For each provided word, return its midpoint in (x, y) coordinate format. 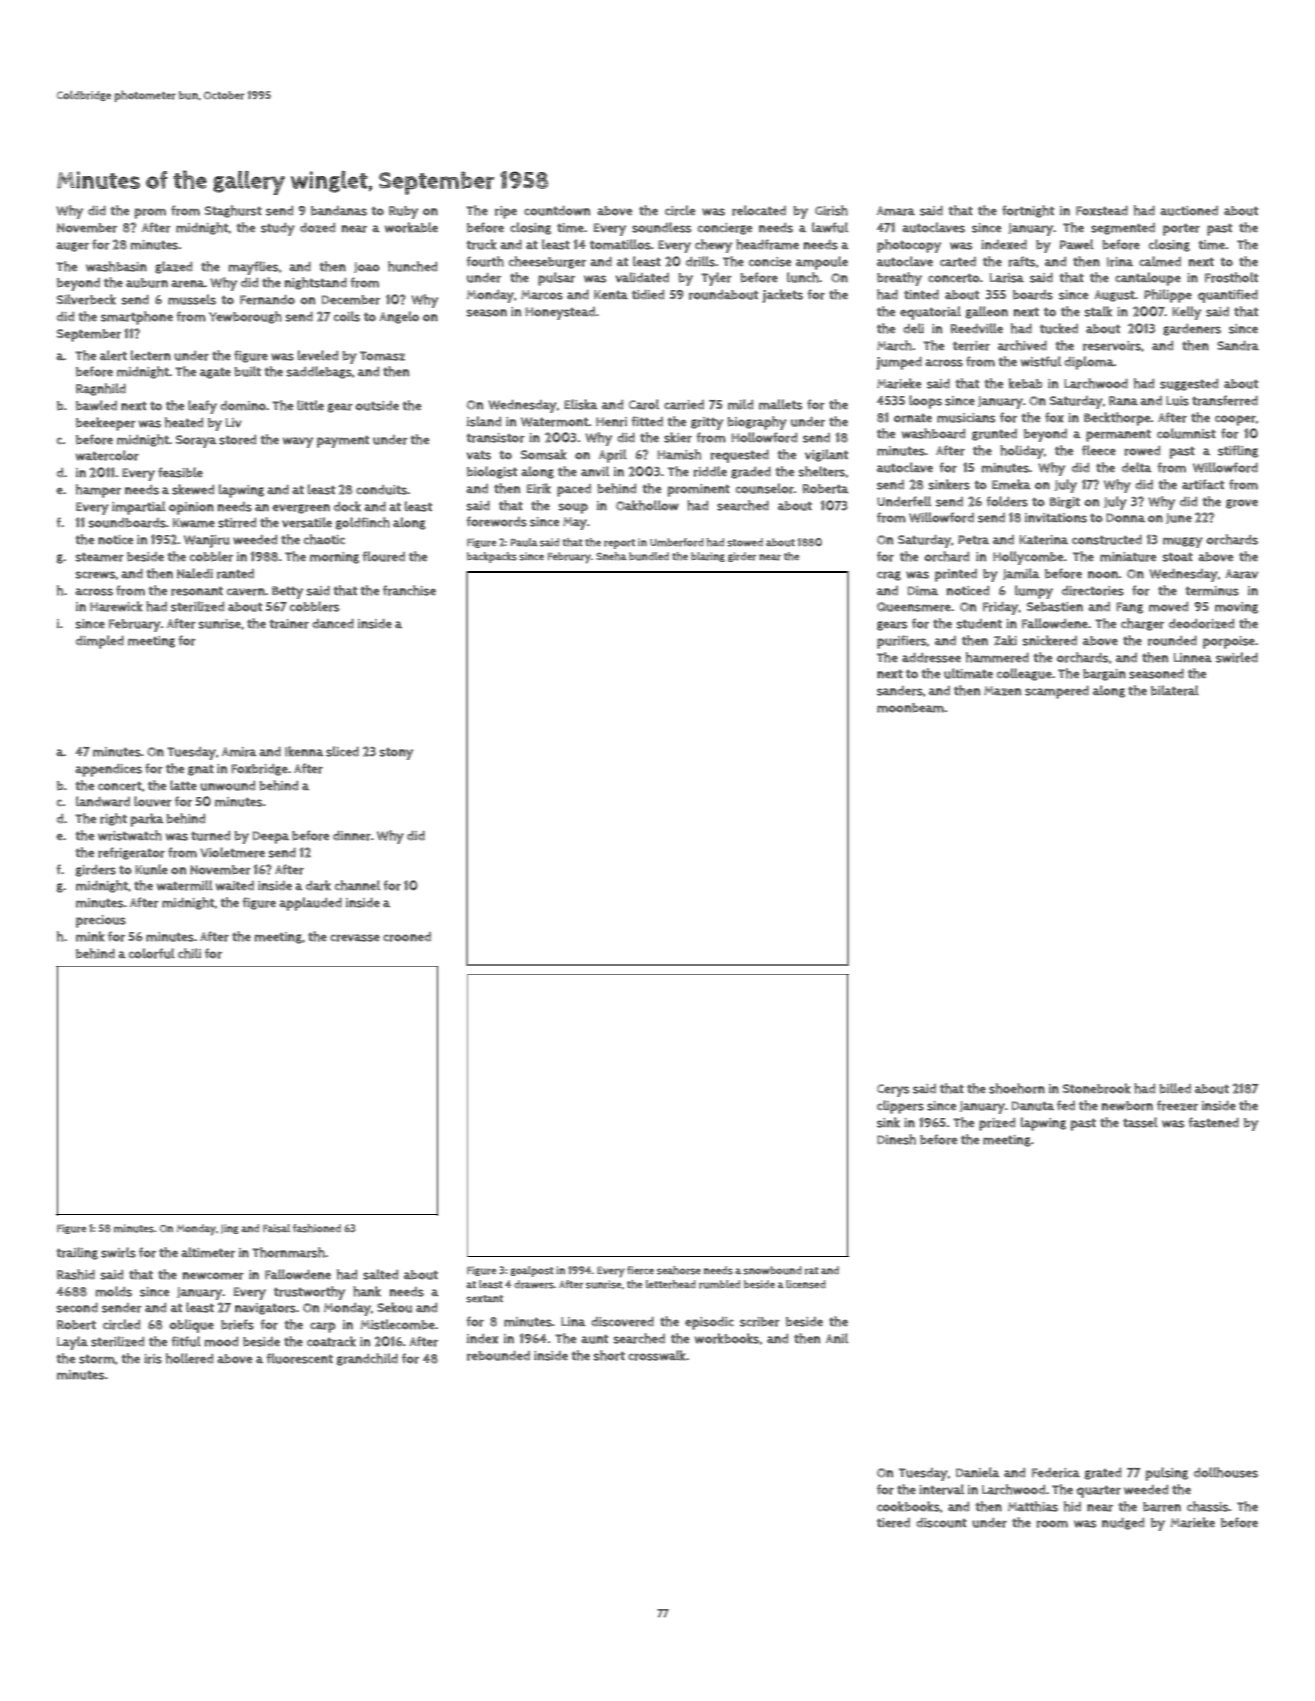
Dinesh (896, 1139)
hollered (189, 1358)
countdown (557, 210)
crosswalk (657, 1355)
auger (72, 247)
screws (95, 575)
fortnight (1028, 211)
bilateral (1175, 690)
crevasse (355, 938)
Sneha (611, 556)
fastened (1213, 1122)
